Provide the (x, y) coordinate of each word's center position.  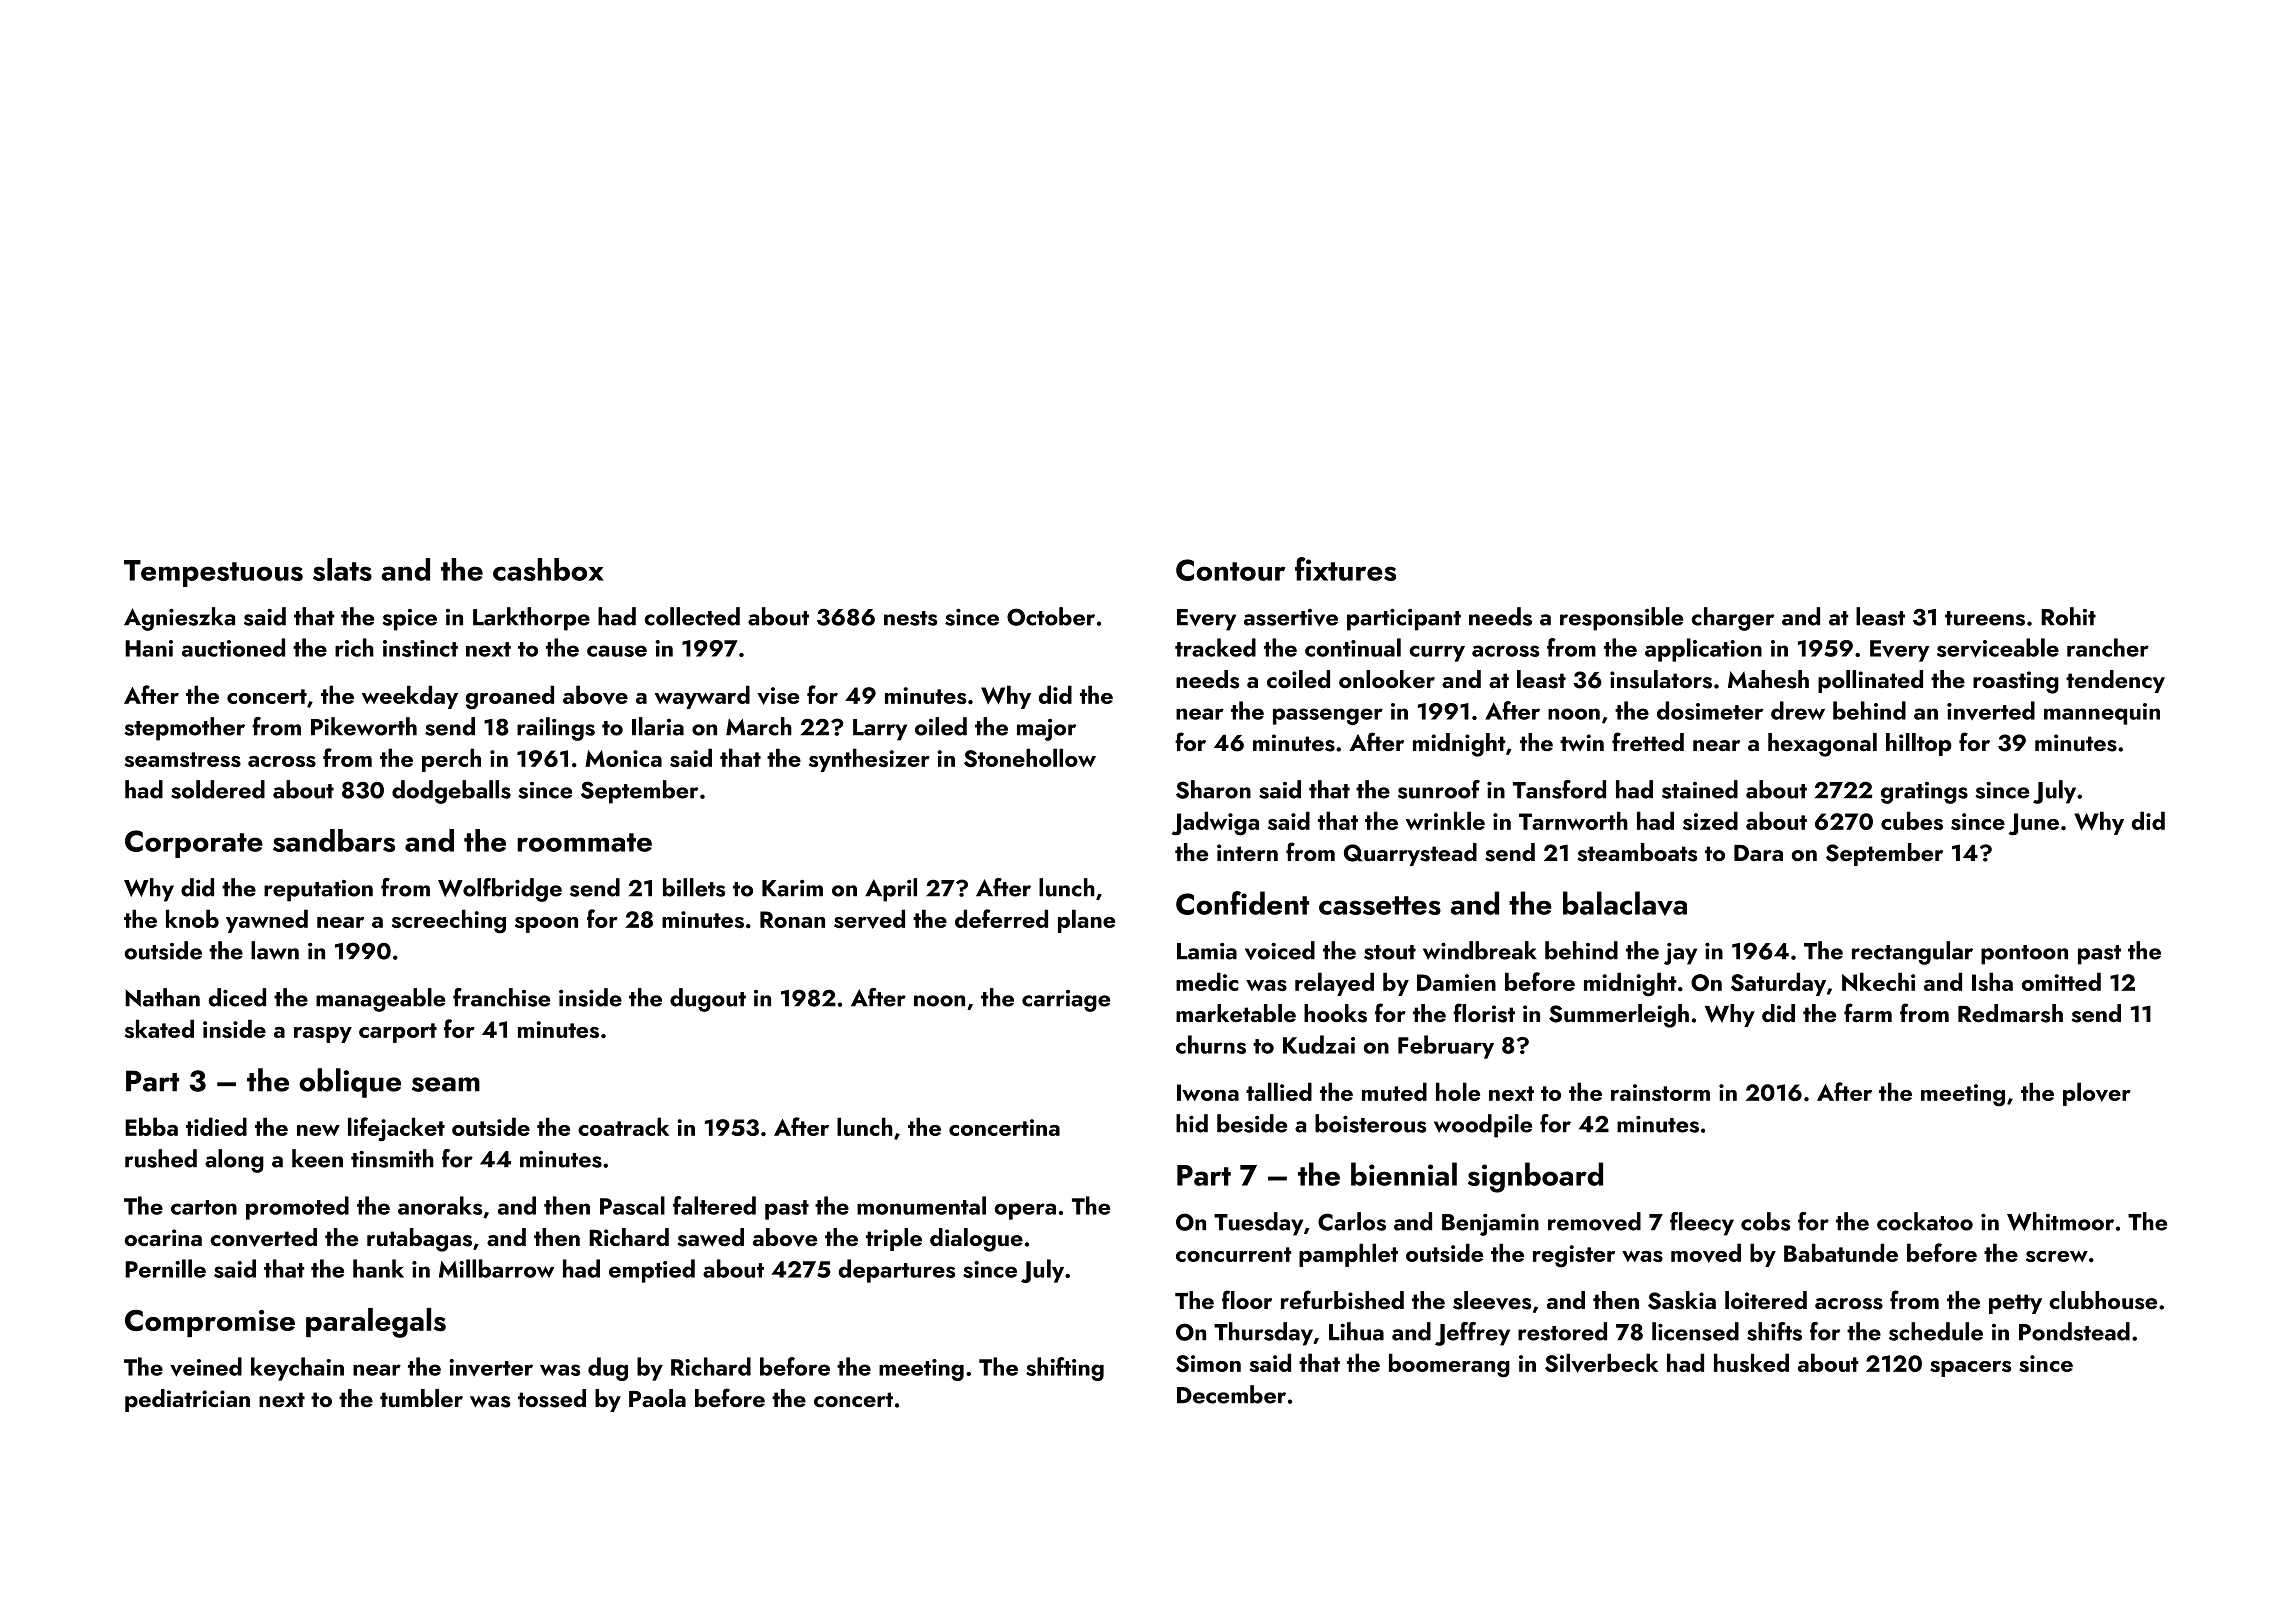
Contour (1230, 570)
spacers (1970, 1369)
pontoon (2024, 955)
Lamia (1207, 951)
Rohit (2068, 616)
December (1231, 1394)
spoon (546, 925)
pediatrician (187, 1400)
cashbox (548, 569)
